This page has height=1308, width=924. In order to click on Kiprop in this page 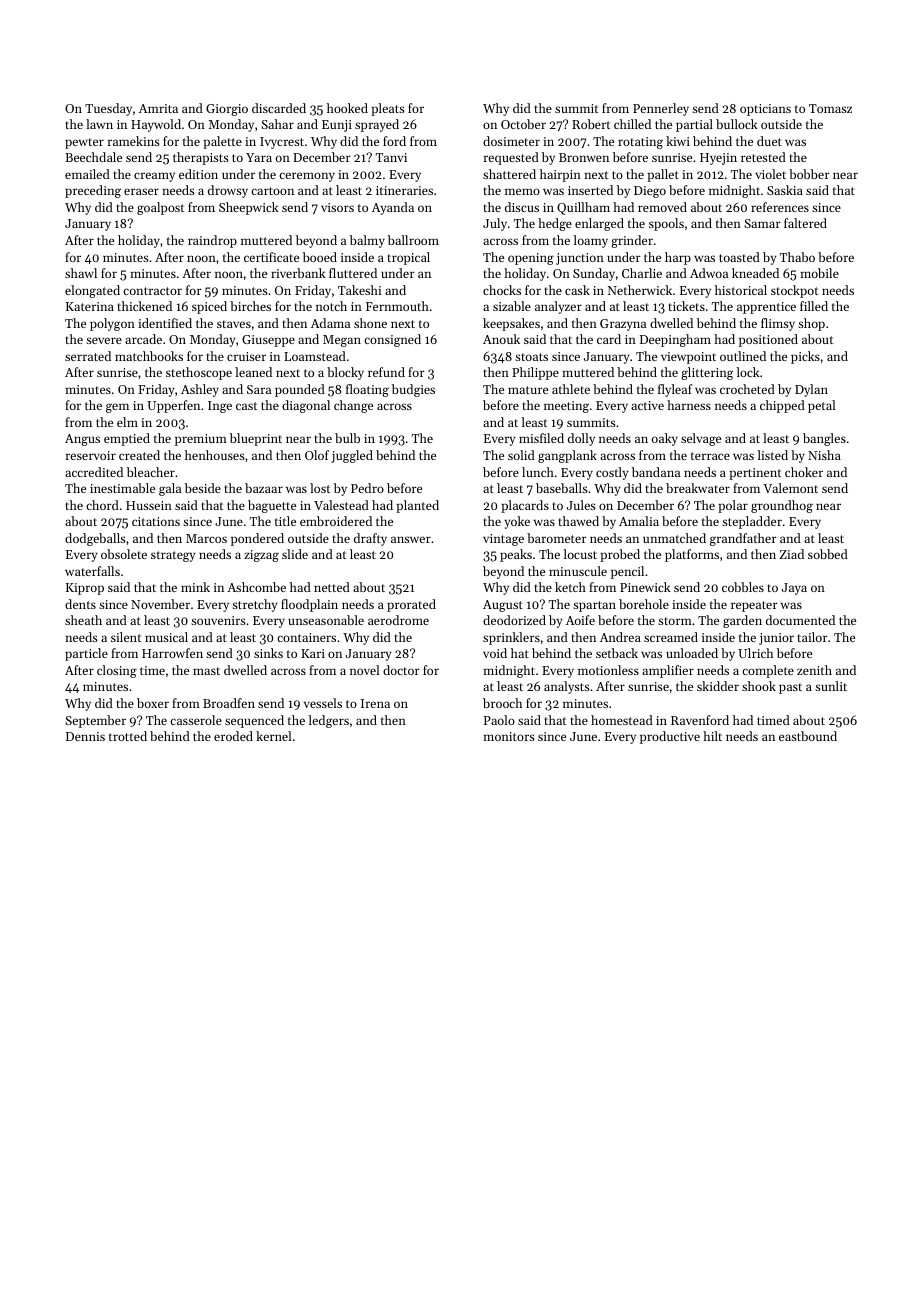, I will do `click(85, 589)`.
